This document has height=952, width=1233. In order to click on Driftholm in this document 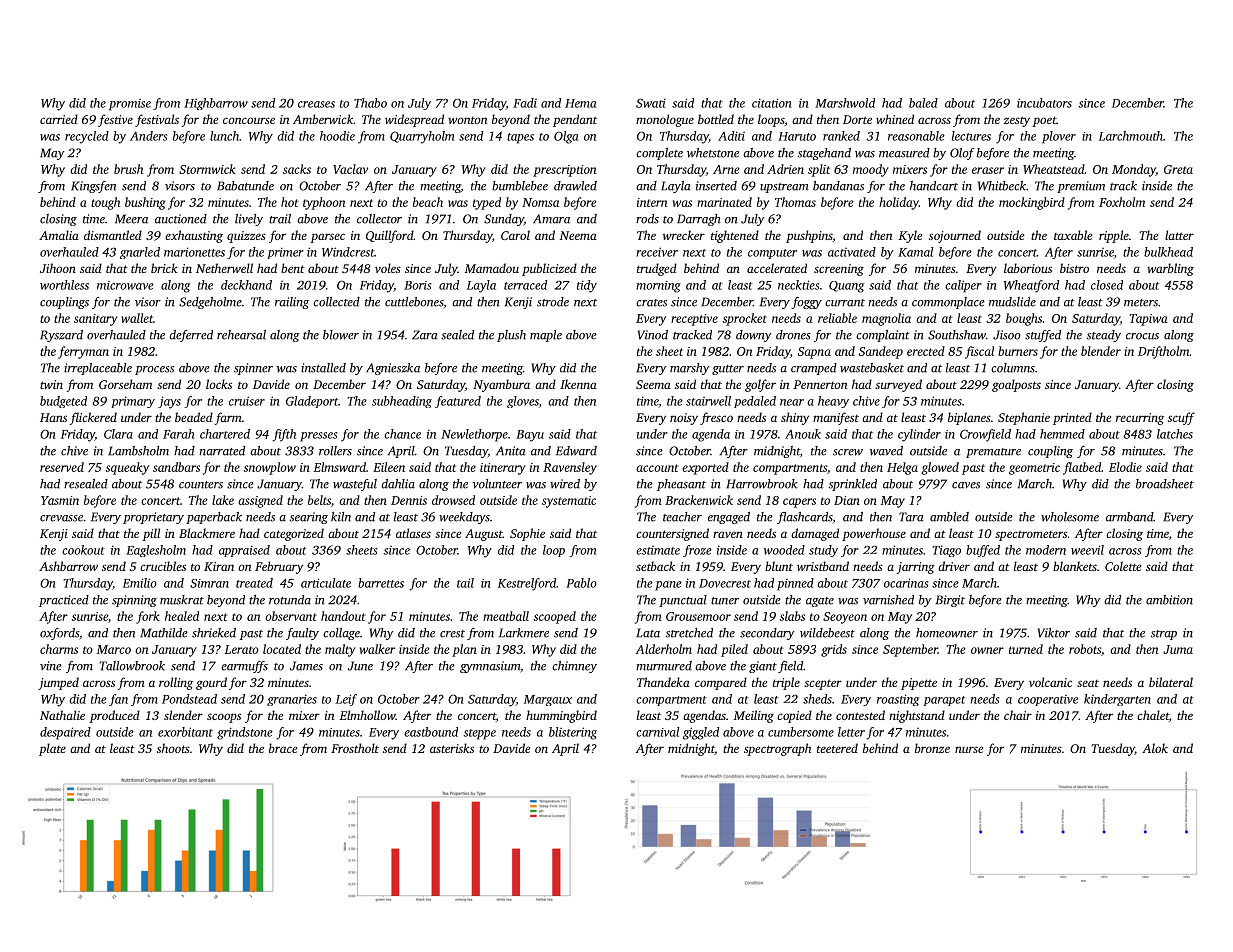, I will do `click(1164, 352)`.
